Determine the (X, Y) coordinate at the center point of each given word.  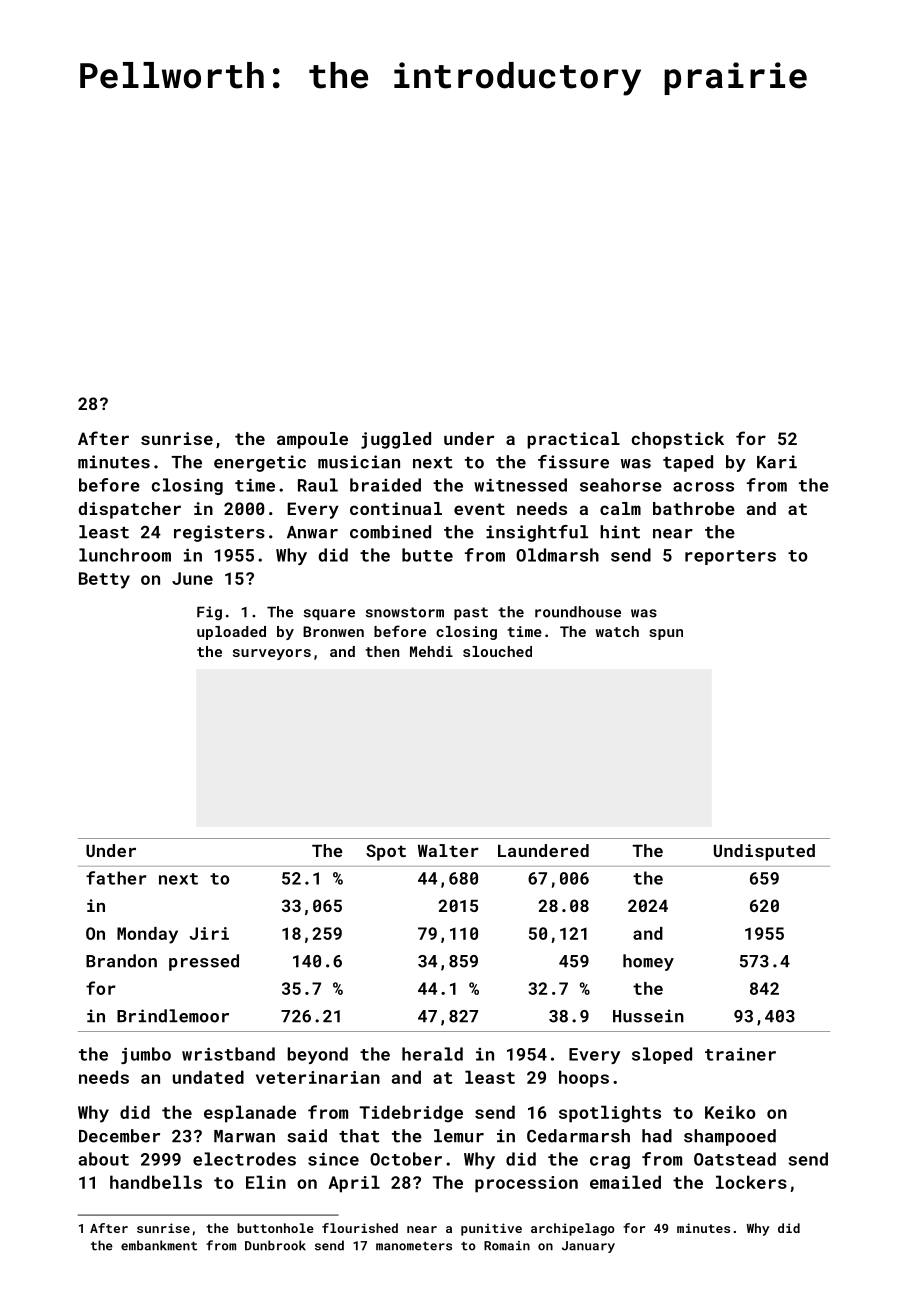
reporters (730, 557)
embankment (159, 1245)
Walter (448, 850)
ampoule (312, 440)
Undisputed (764, 852)
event (479, 509)
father (116, 878)
